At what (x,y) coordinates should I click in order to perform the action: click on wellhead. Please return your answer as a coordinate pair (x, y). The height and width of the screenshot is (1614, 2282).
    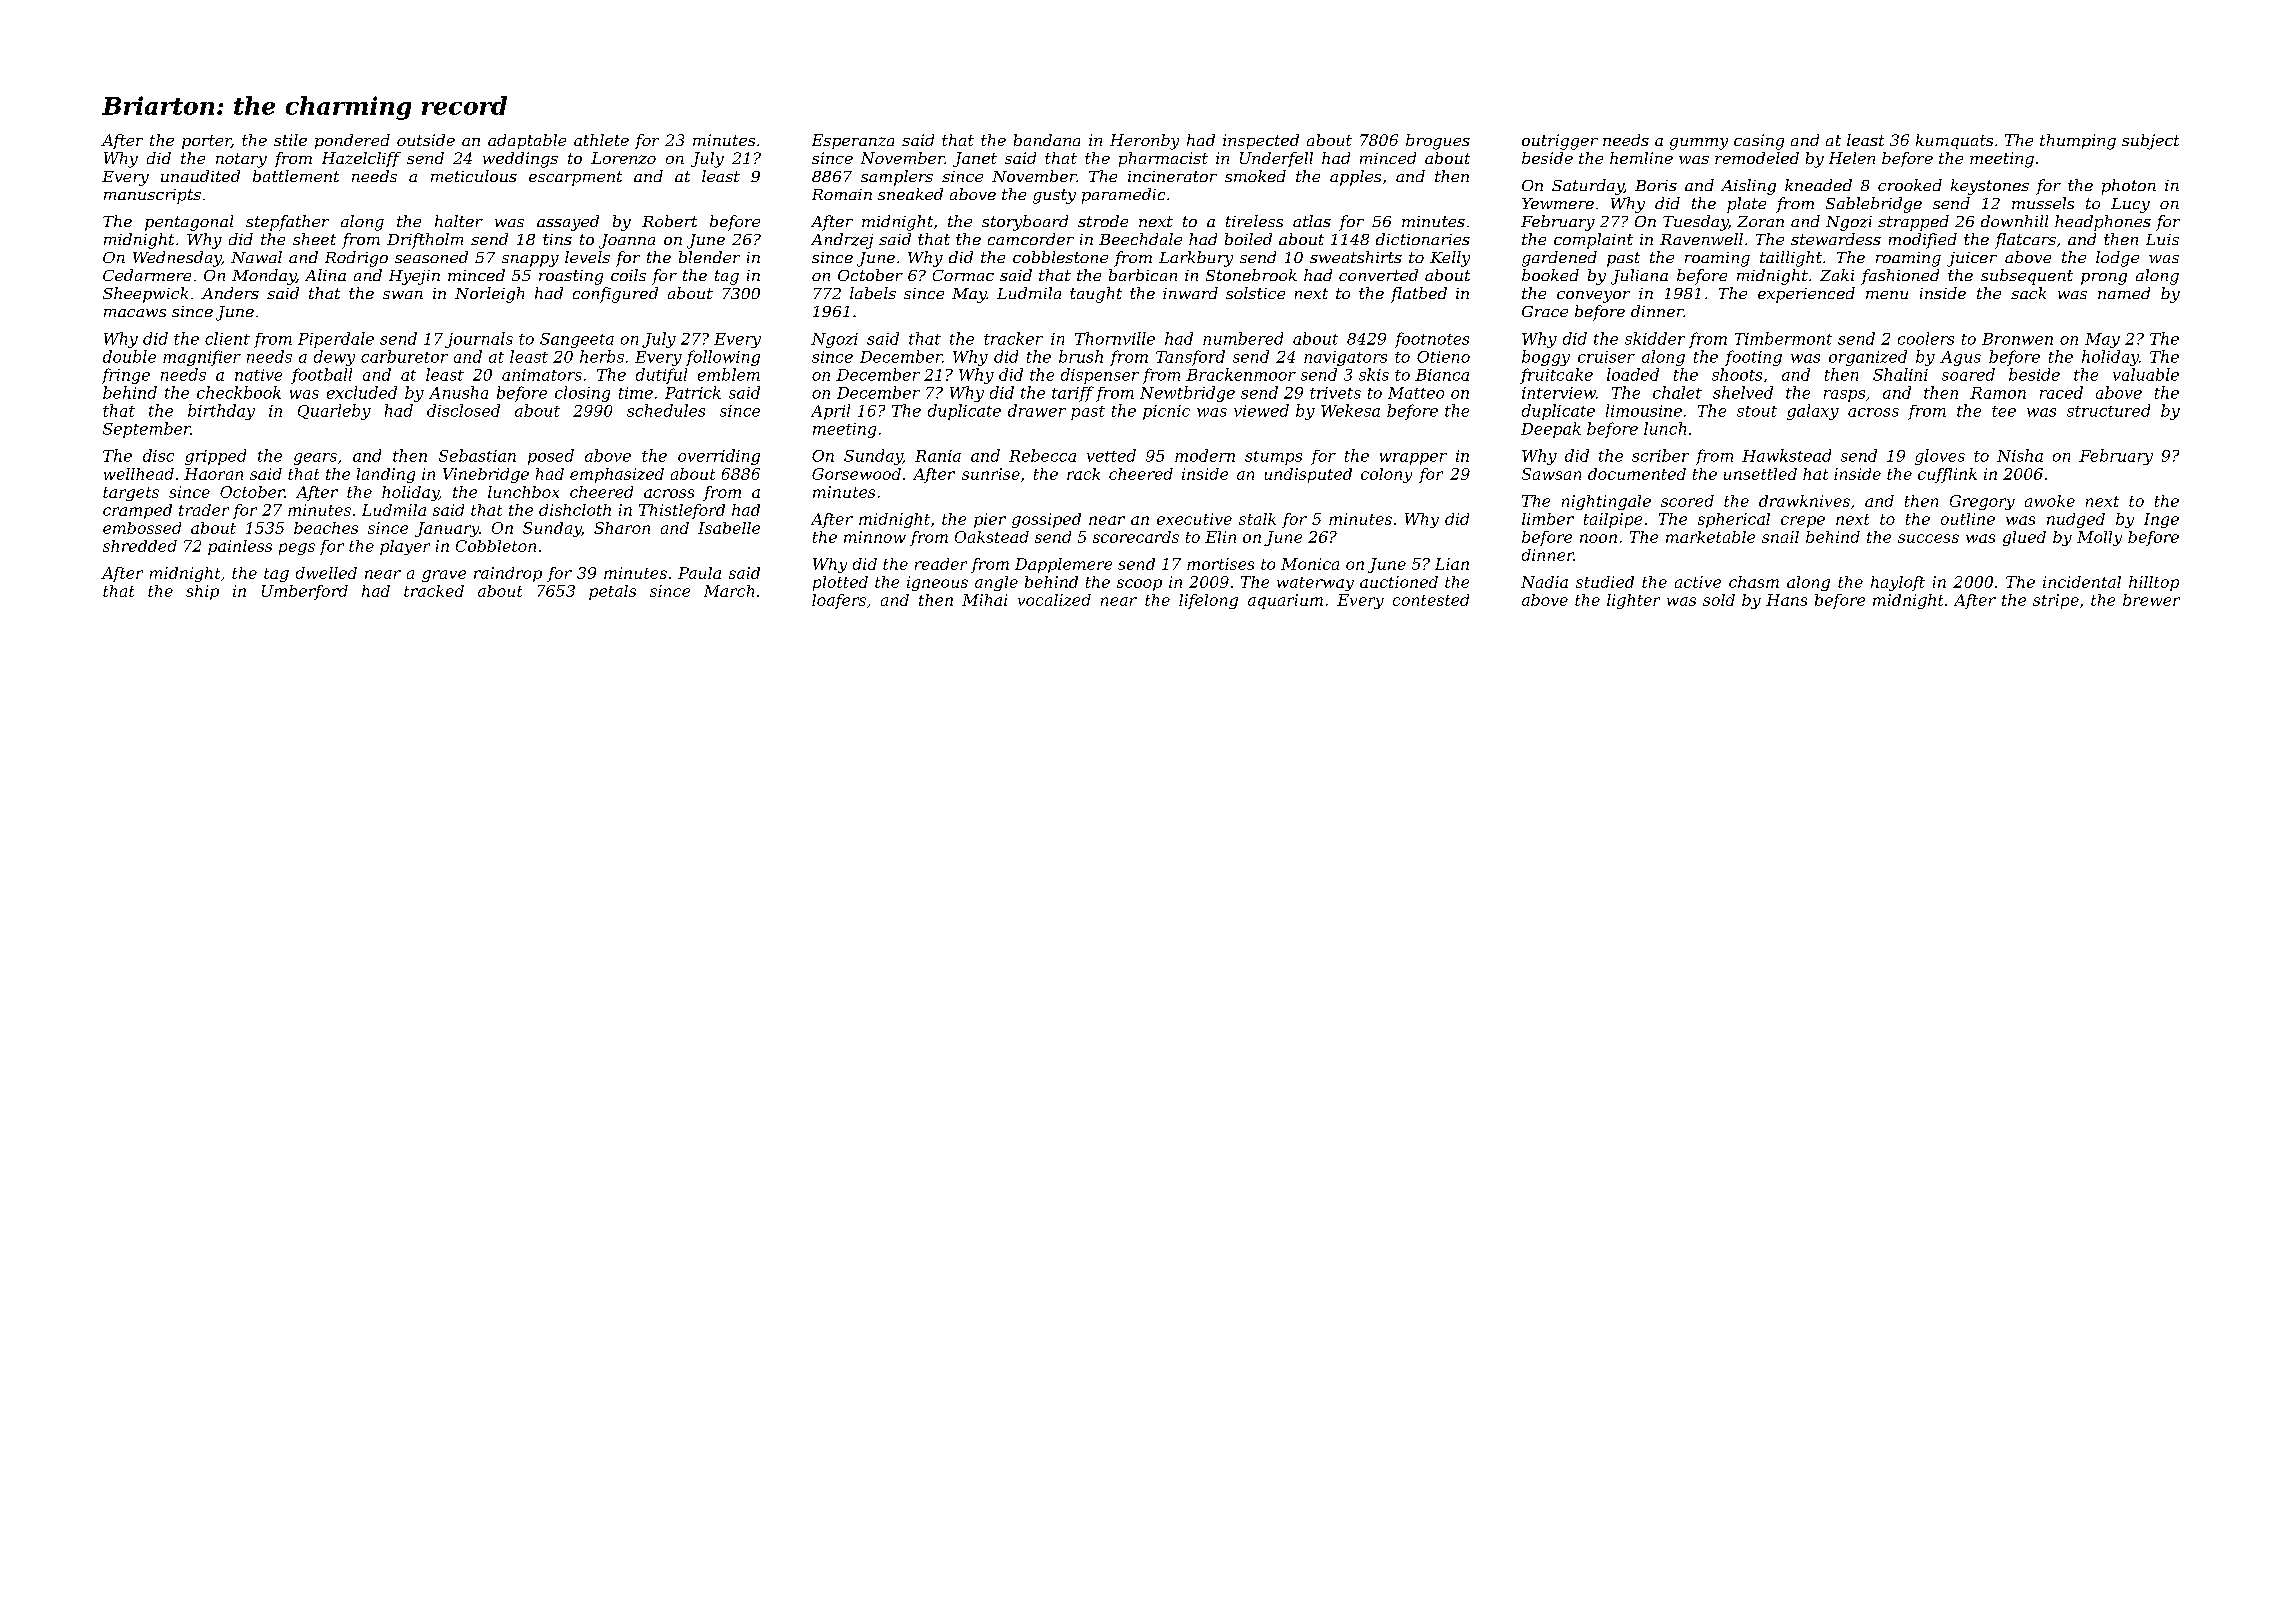
    Looking at the image, I should click on (139, 474).
